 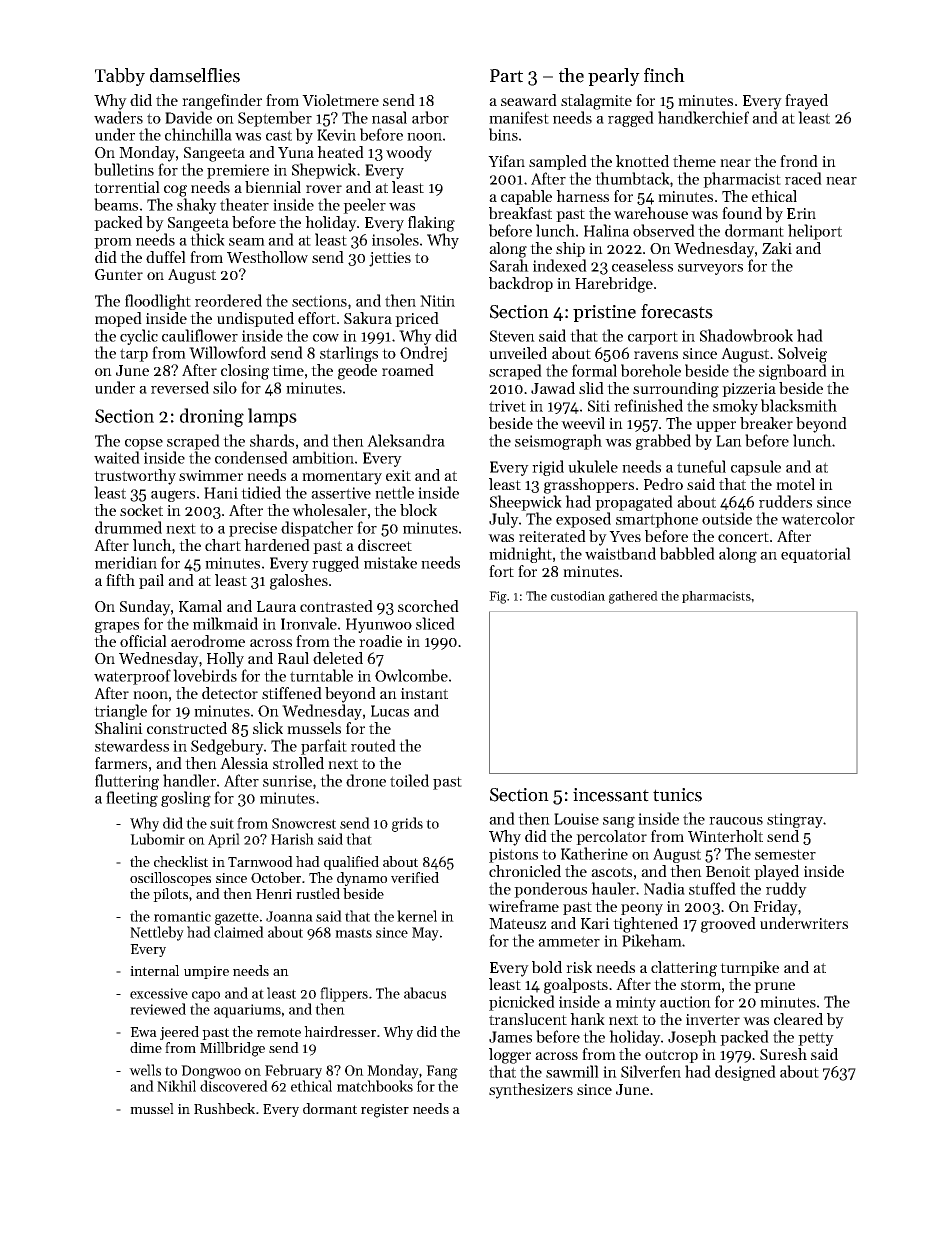 I want to click on Sheepwick, so click(x=526, y=503).
